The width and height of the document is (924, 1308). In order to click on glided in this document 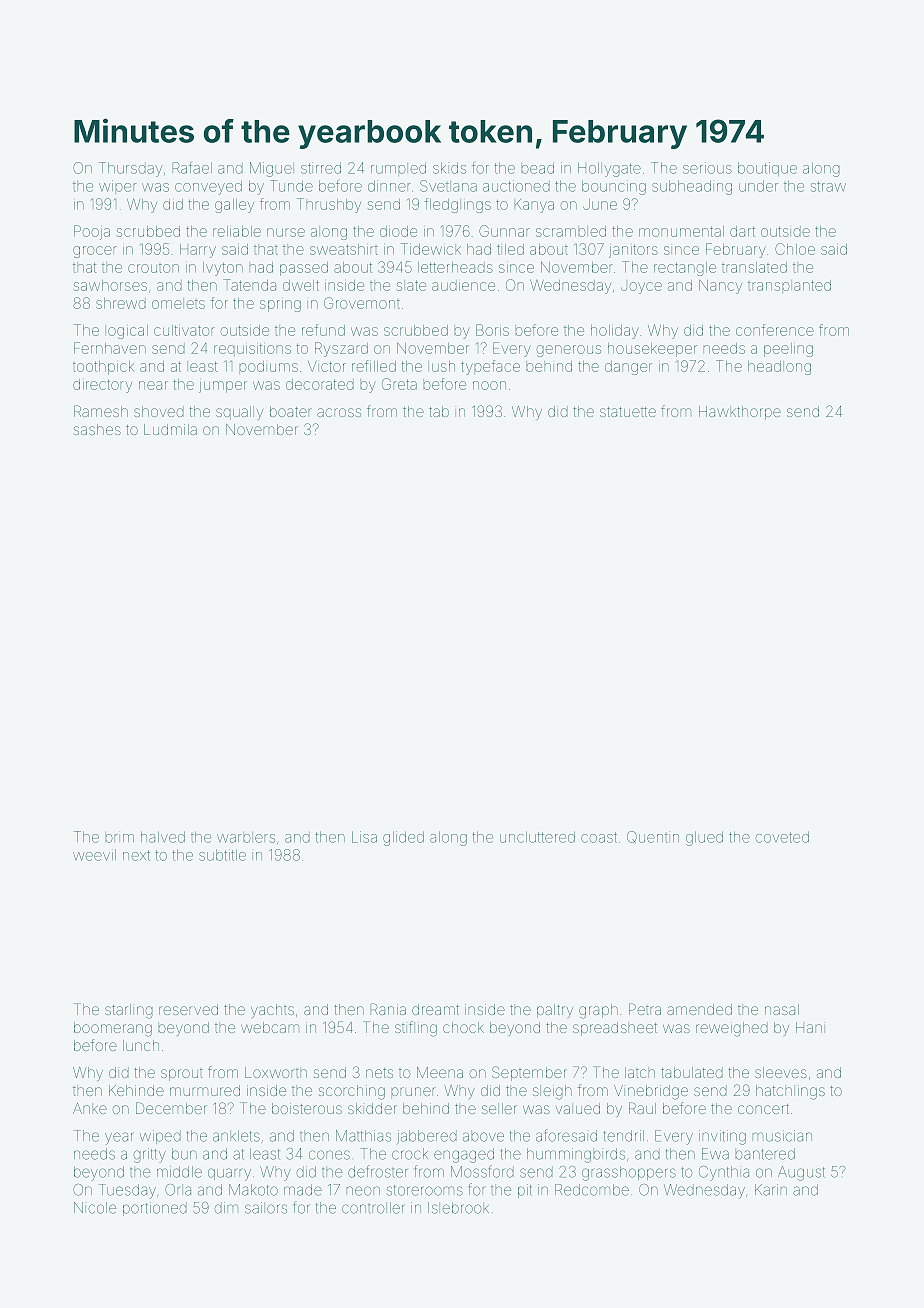, I will do `click(403, 838)`.
